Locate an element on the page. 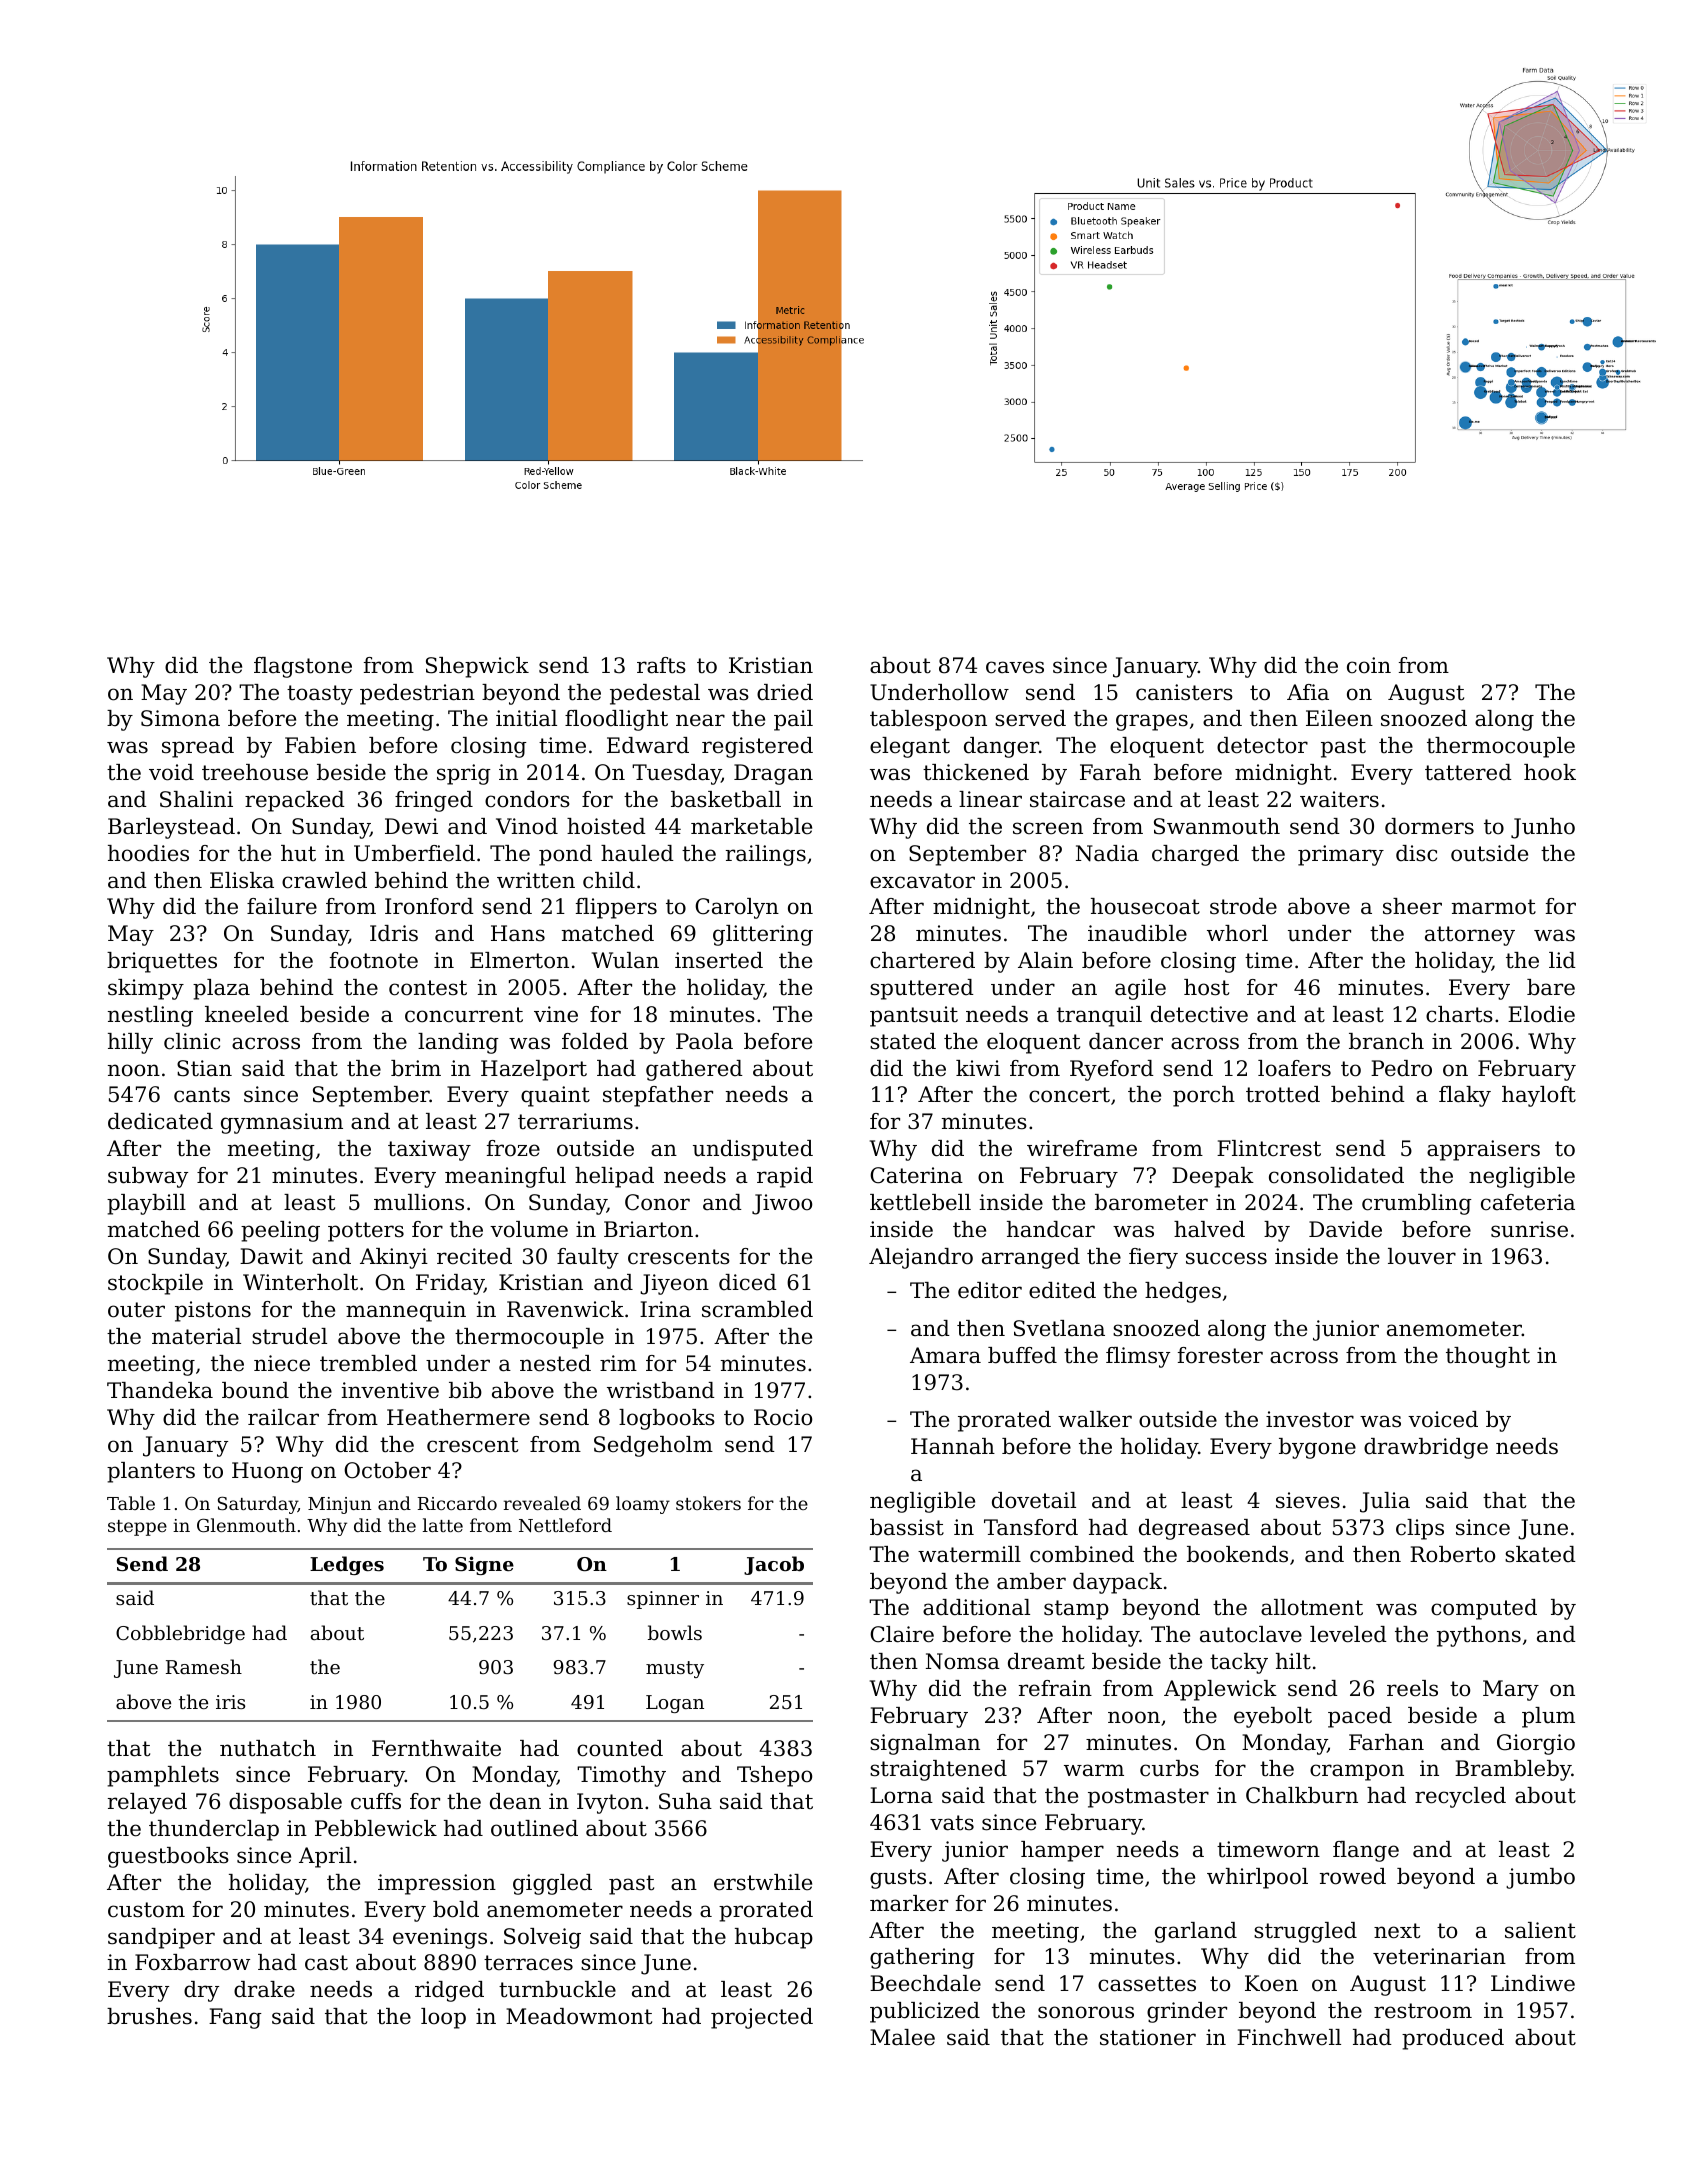 The width and height of the page is (1683, 2178). coin is located at coordinates (1369, 665).
